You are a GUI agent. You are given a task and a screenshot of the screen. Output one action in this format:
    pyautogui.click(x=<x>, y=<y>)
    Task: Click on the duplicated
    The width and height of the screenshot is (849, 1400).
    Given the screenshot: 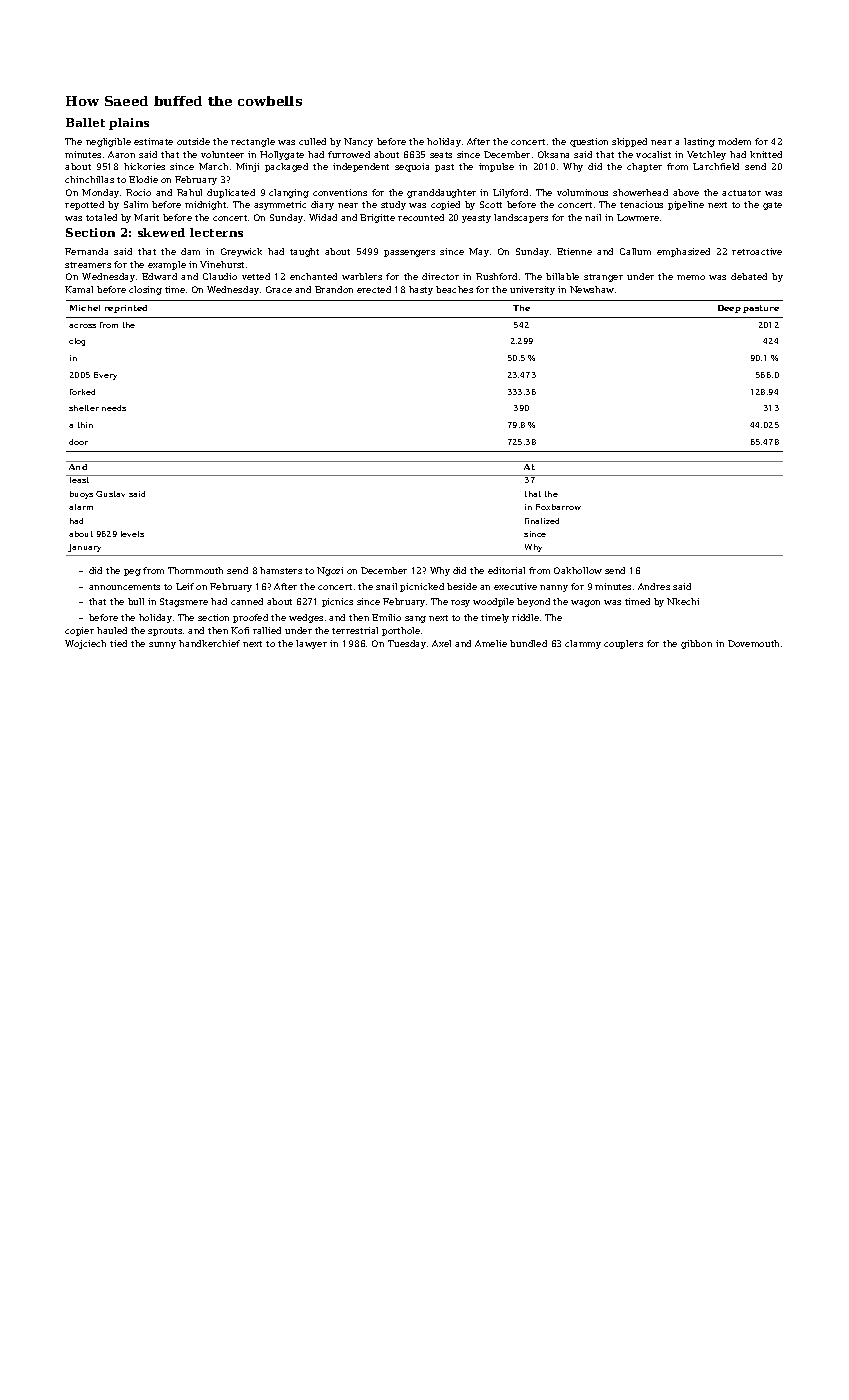 What is the action you would take?
    pyautogui.click(x=231, y=193)
